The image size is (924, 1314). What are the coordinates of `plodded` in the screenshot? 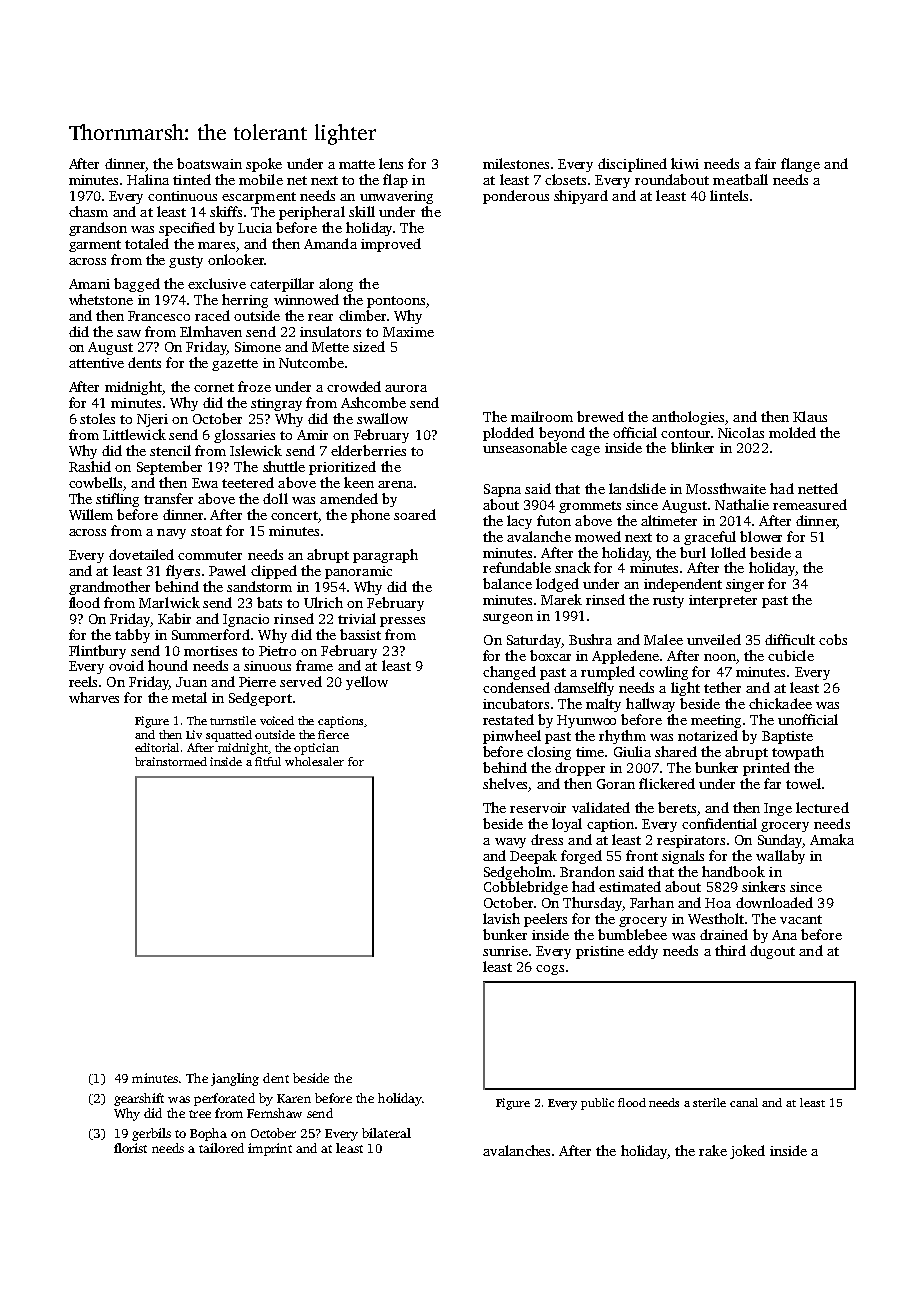 It's located at (508, 434).
